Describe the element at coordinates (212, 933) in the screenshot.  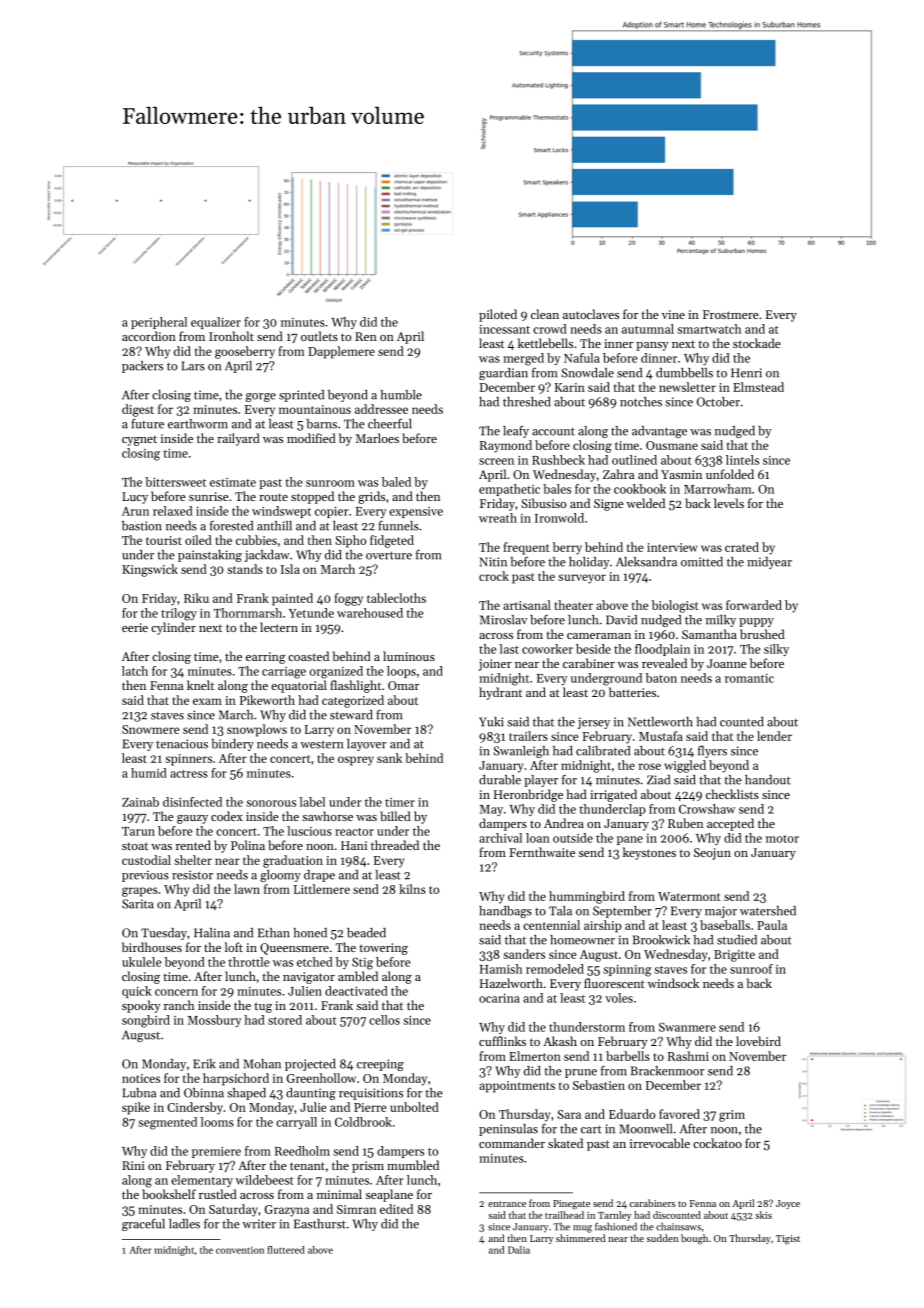
I see `Halina` at that location.
